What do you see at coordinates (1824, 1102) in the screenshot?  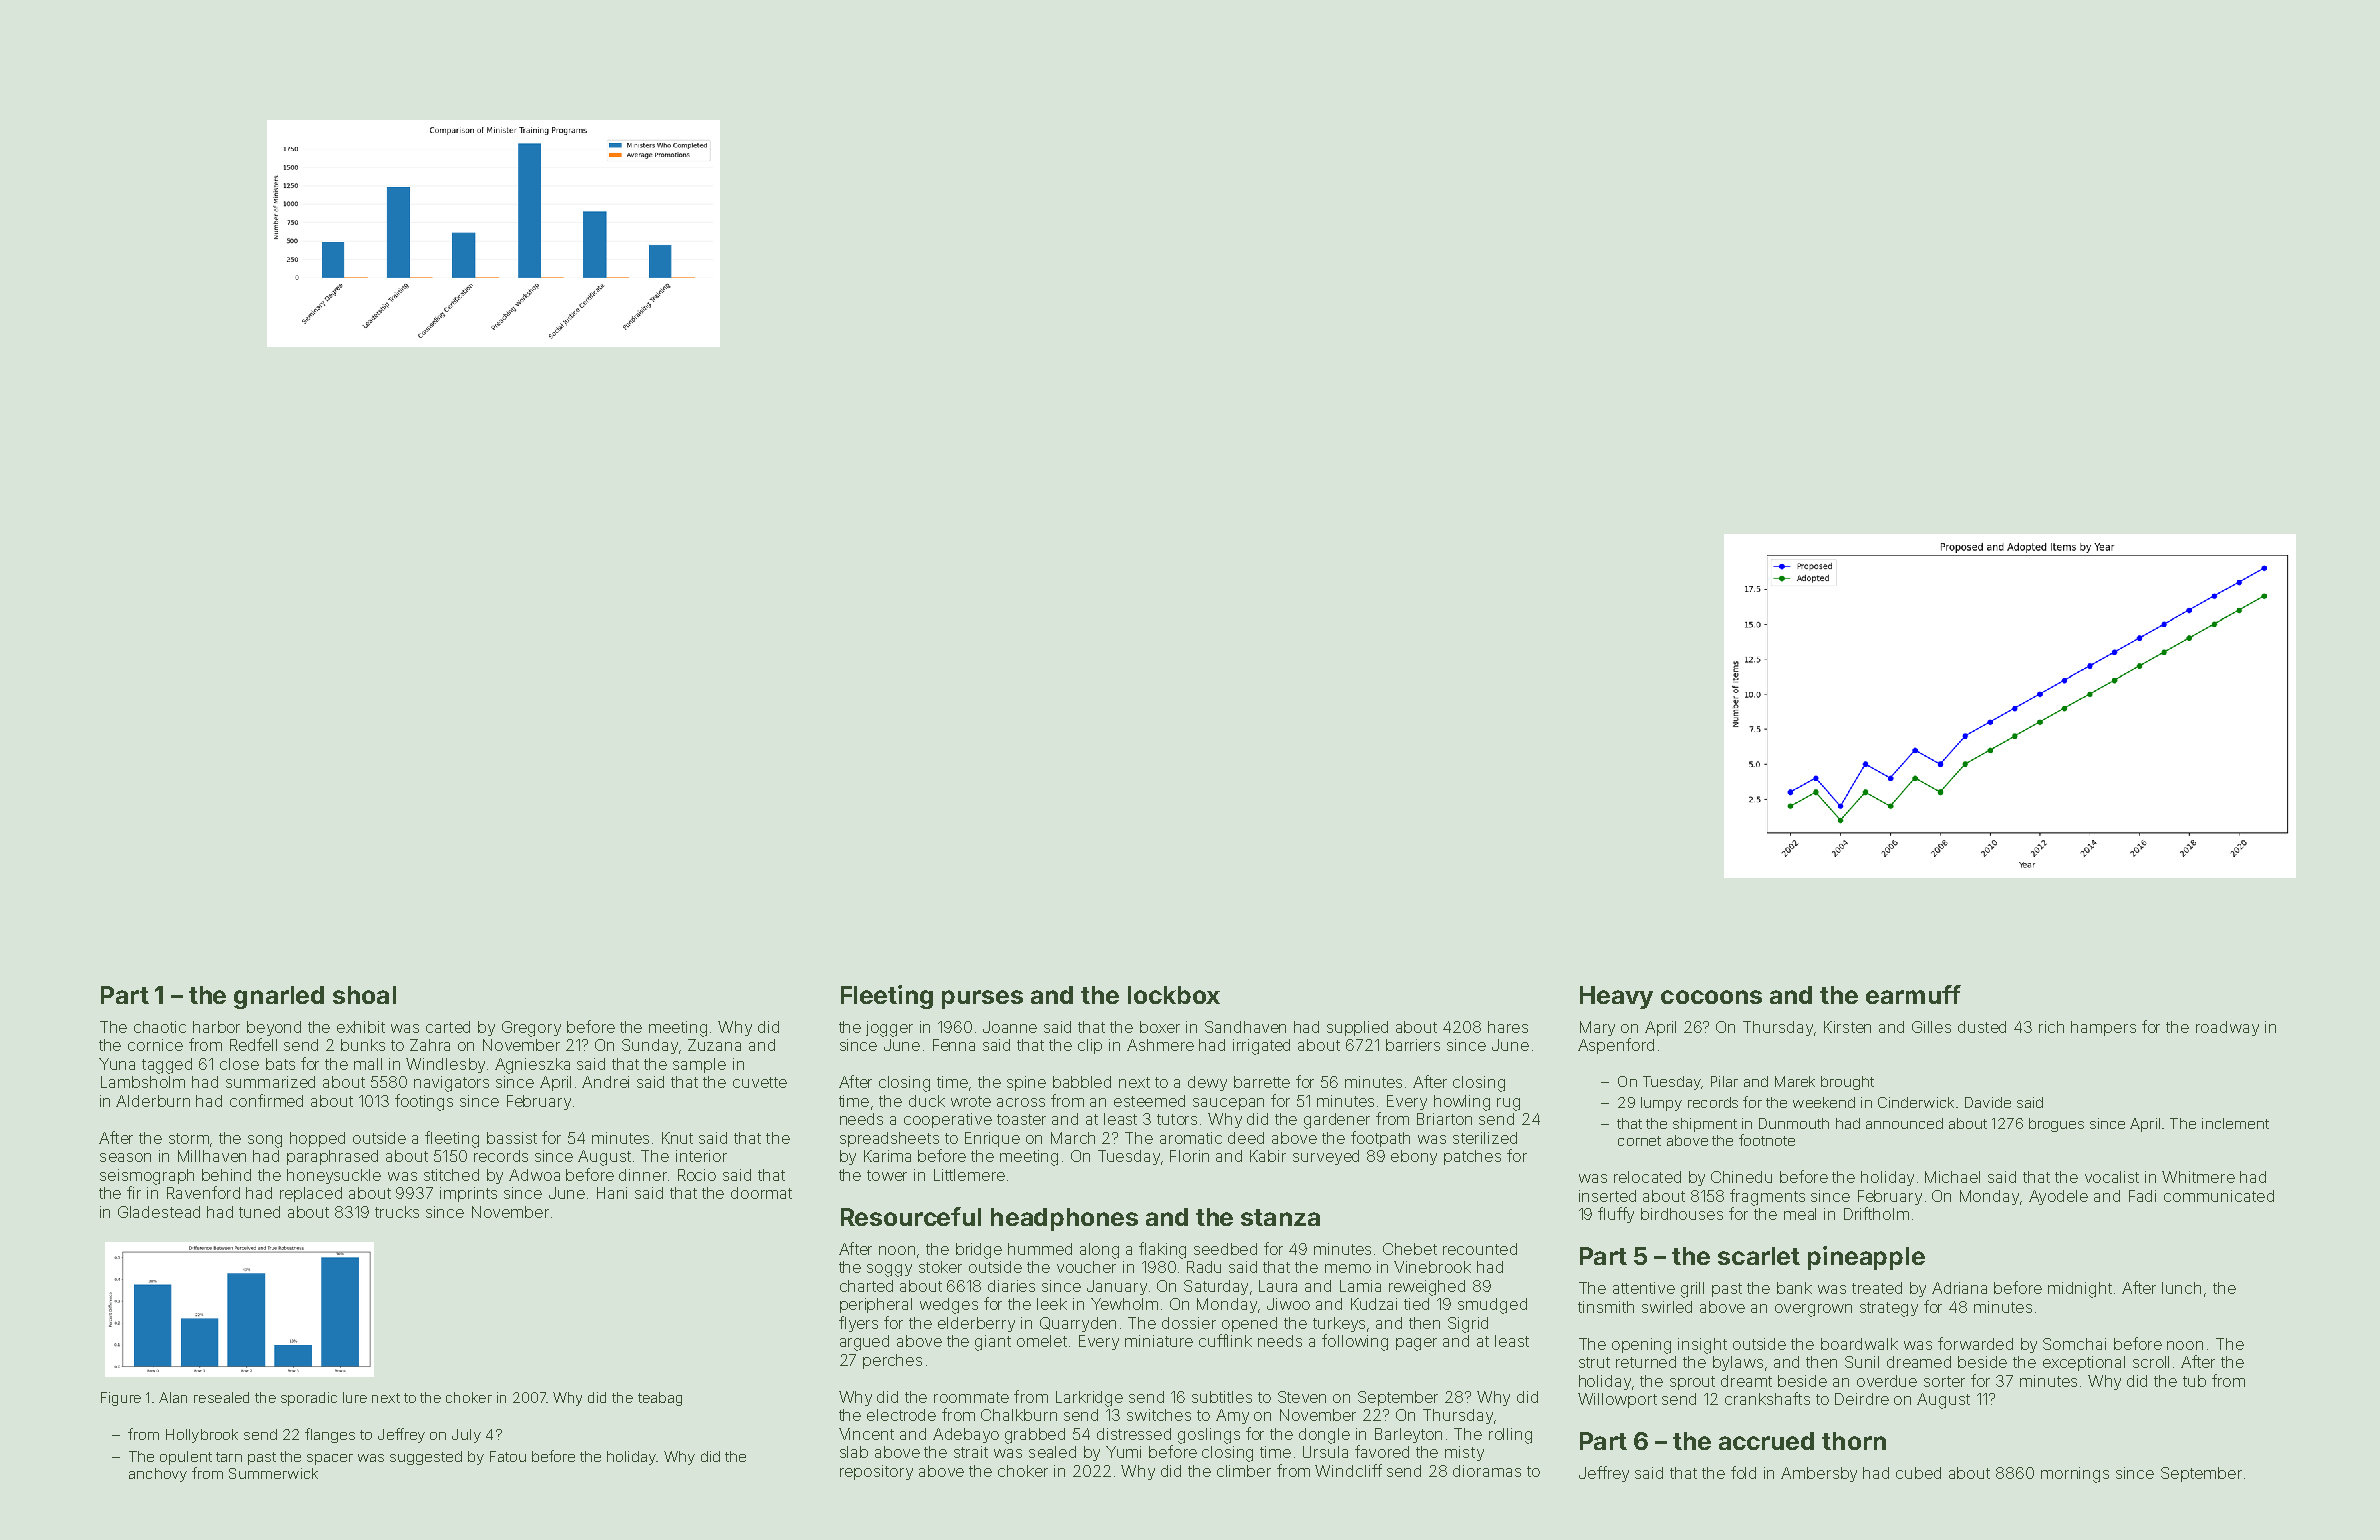 I see `weekend` at bounding box center [1824, 1102].
